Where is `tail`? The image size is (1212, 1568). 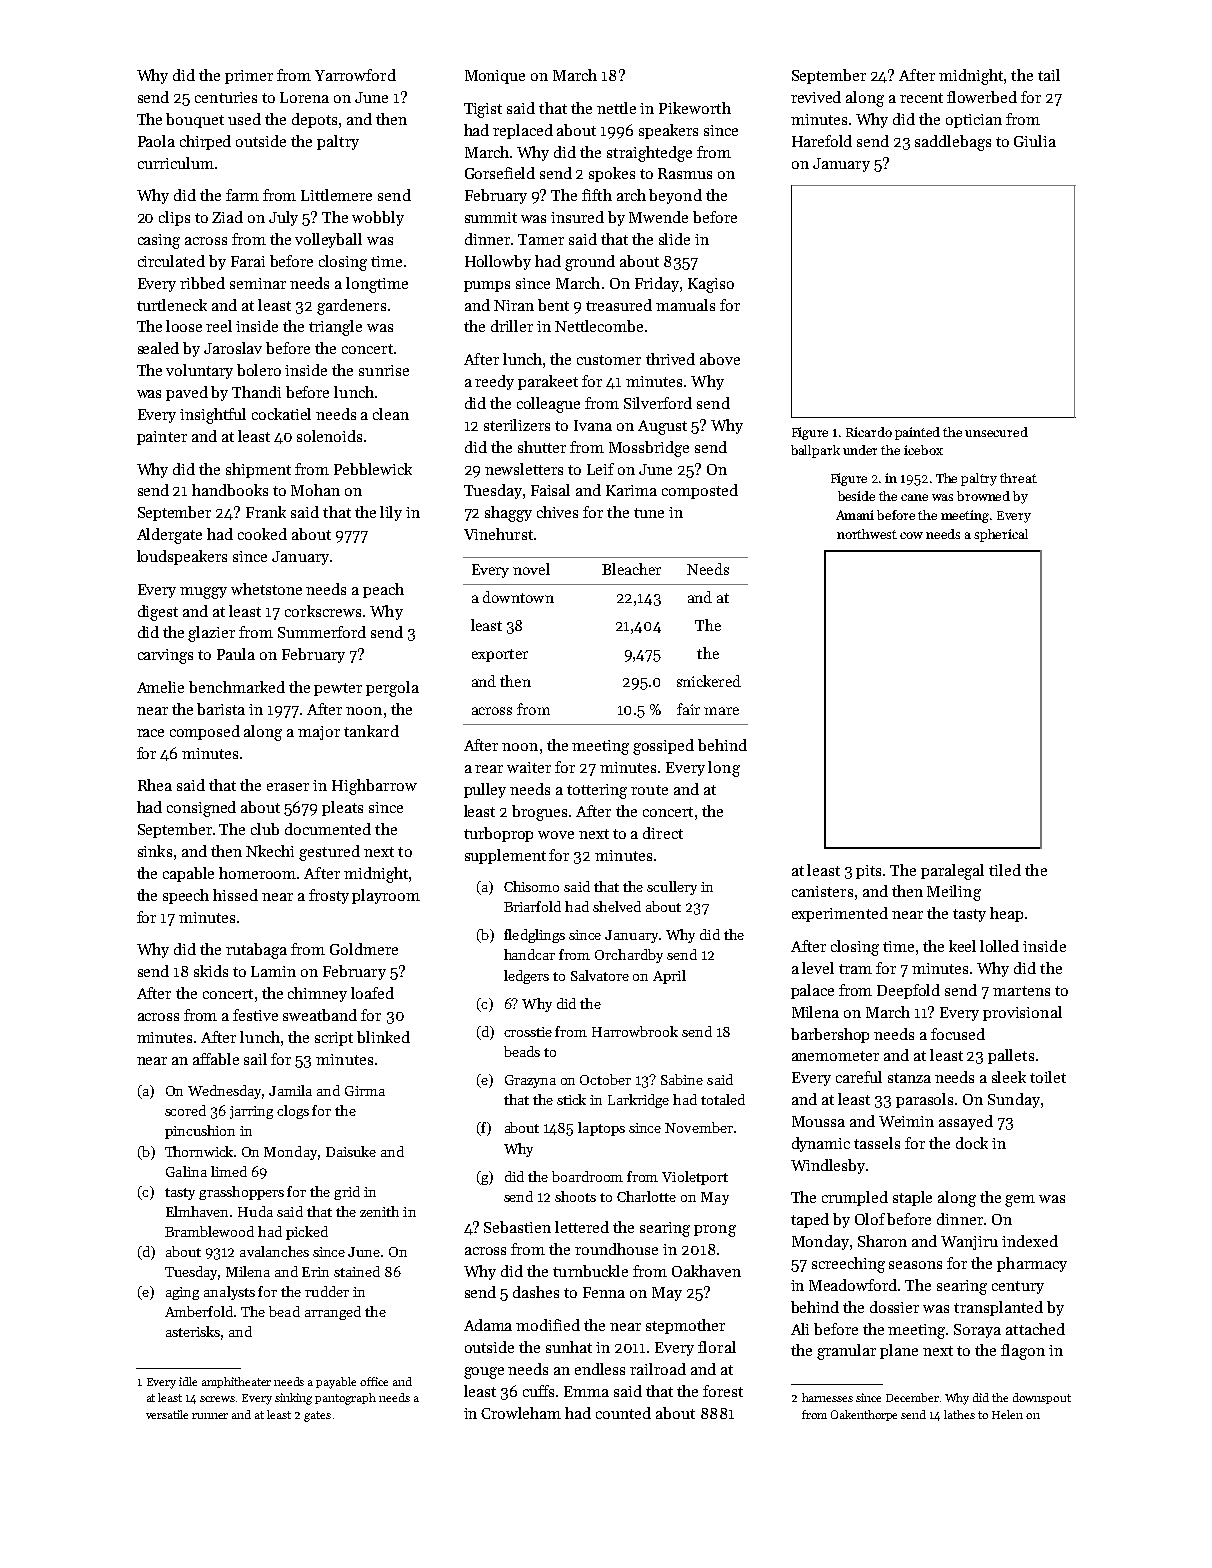
tail is located at coordinates (1049, 75).
